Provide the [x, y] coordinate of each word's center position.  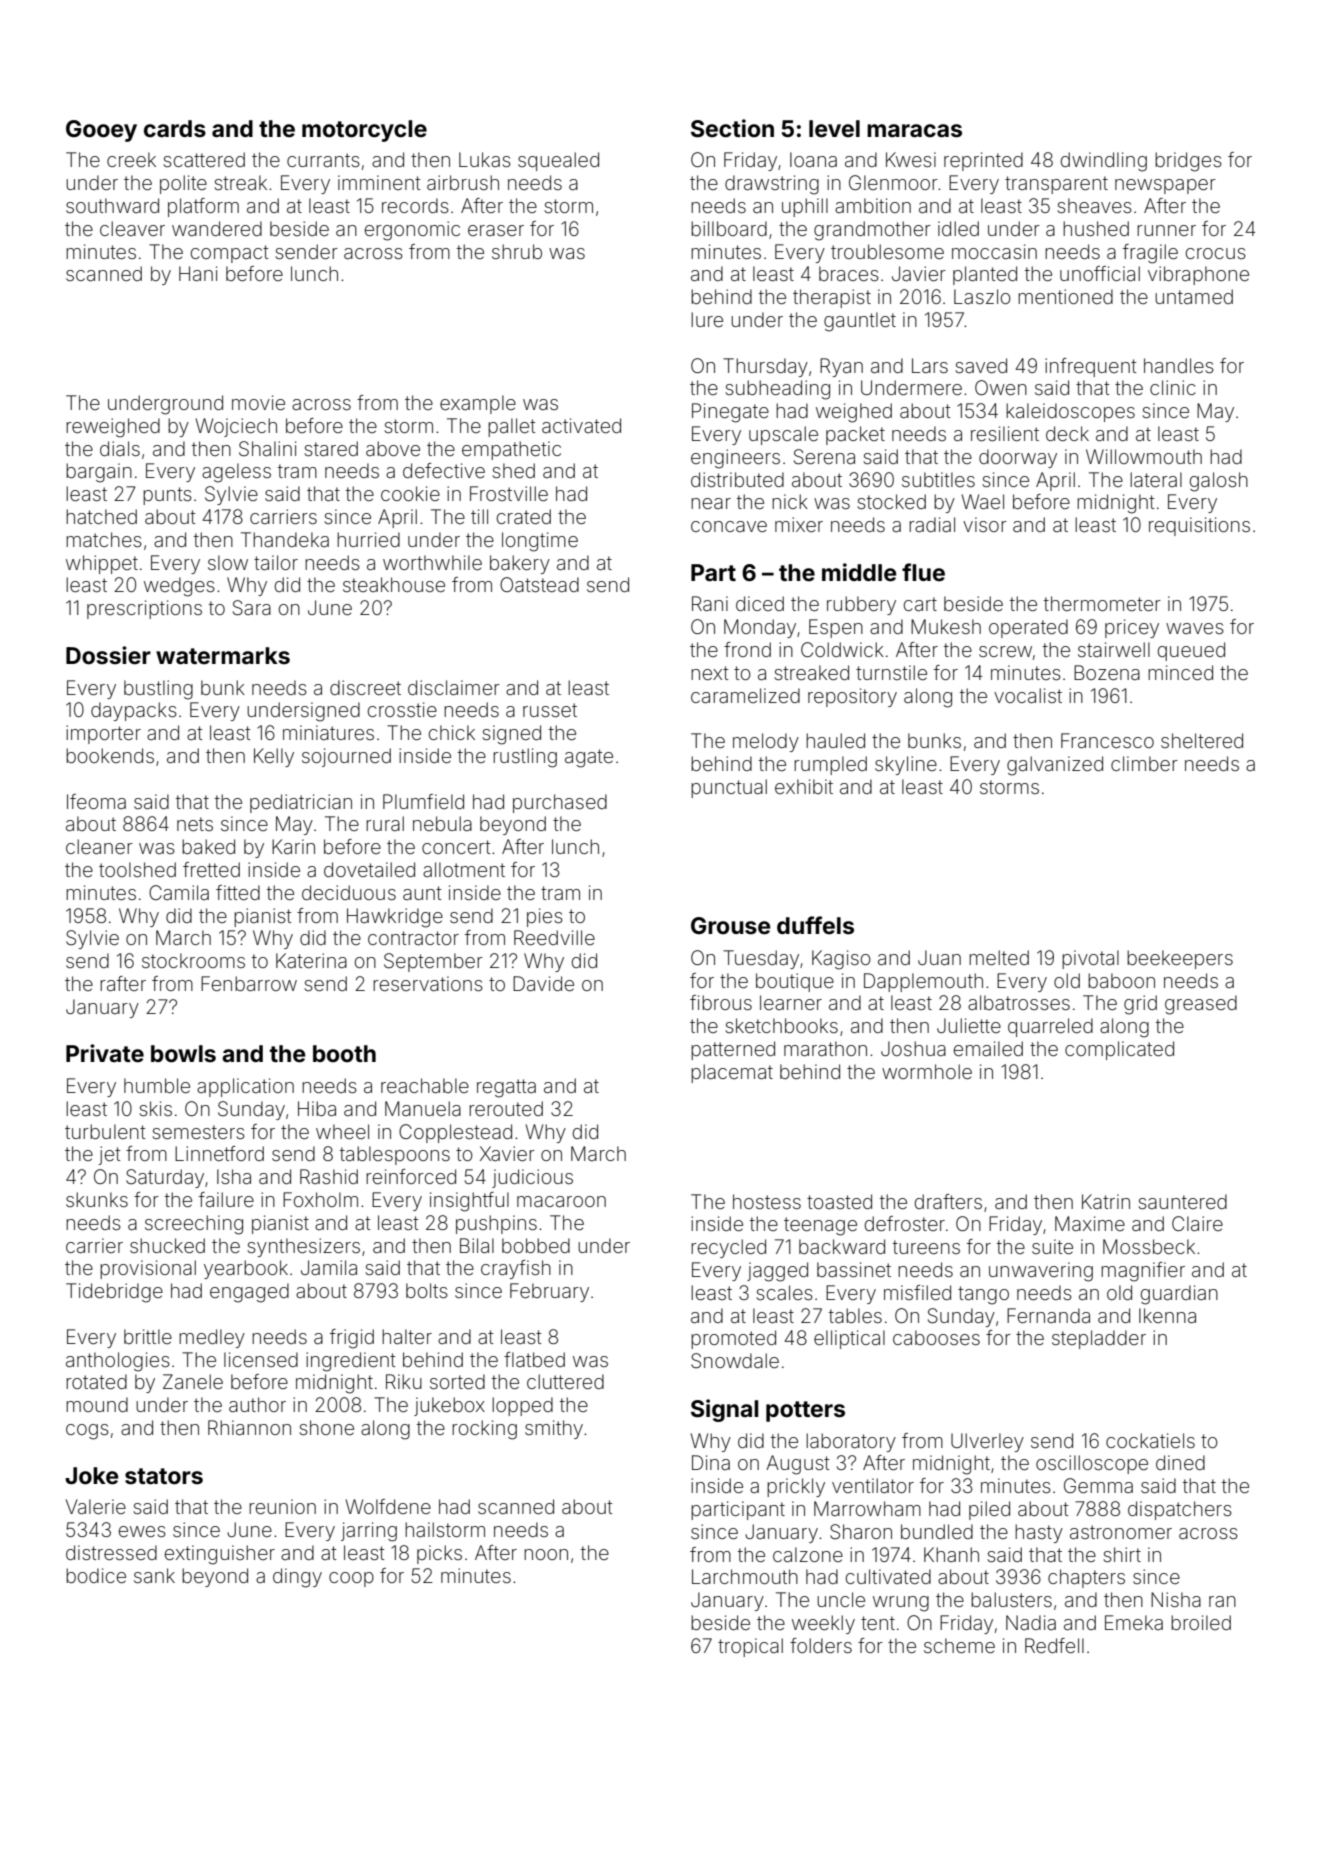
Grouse [731, 926]
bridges [1188, 162]
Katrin [1106, 1201]
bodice [96, 1575]
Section [732, 128]
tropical [750, 1647]
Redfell [1054, 1645]
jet [109, 1155]
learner [791, 1002]
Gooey [101, 131]
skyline [906, 765]
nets [195, 824]
